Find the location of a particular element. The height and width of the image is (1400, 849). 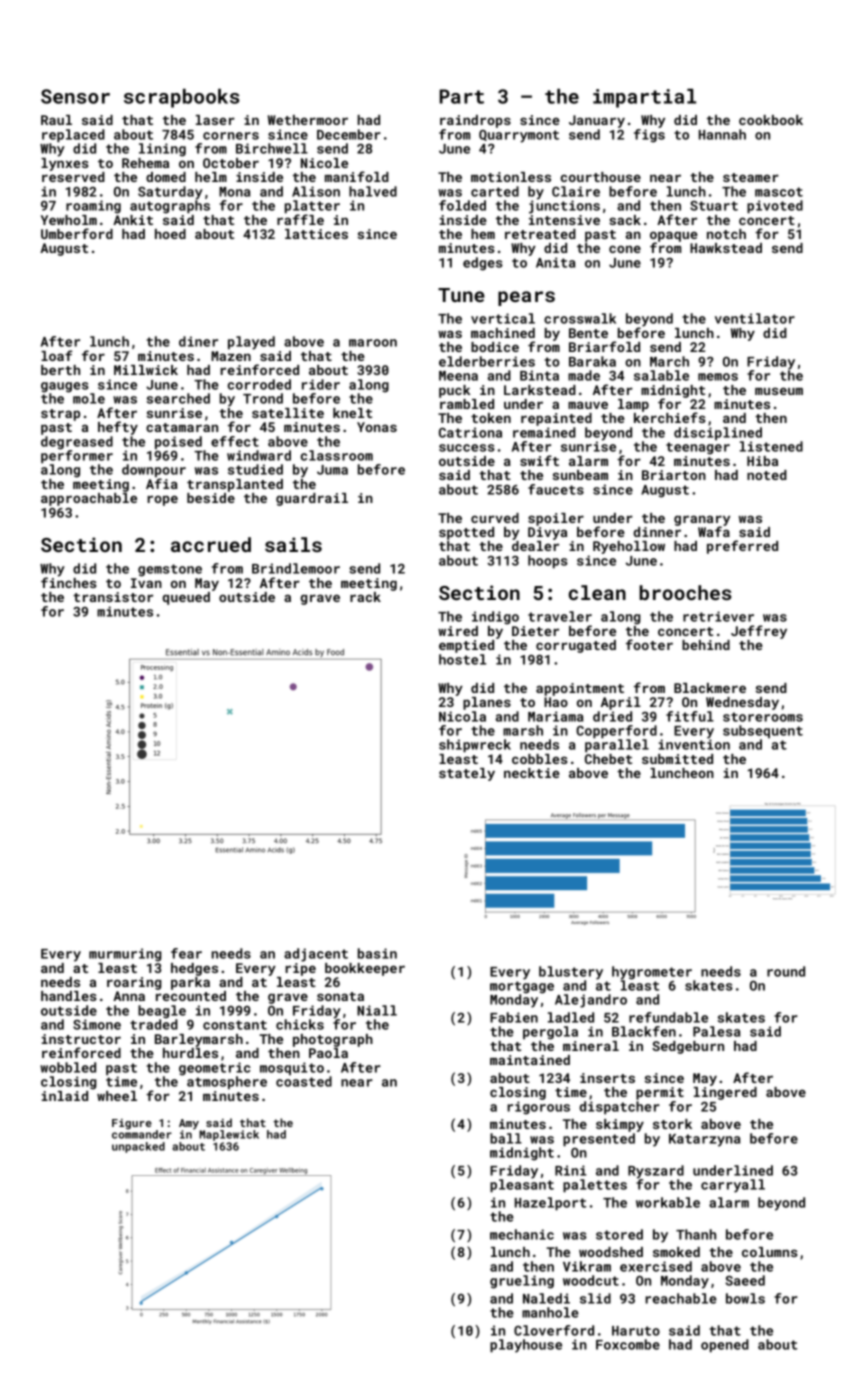

bowls is located at coordinates (745, 1298).
